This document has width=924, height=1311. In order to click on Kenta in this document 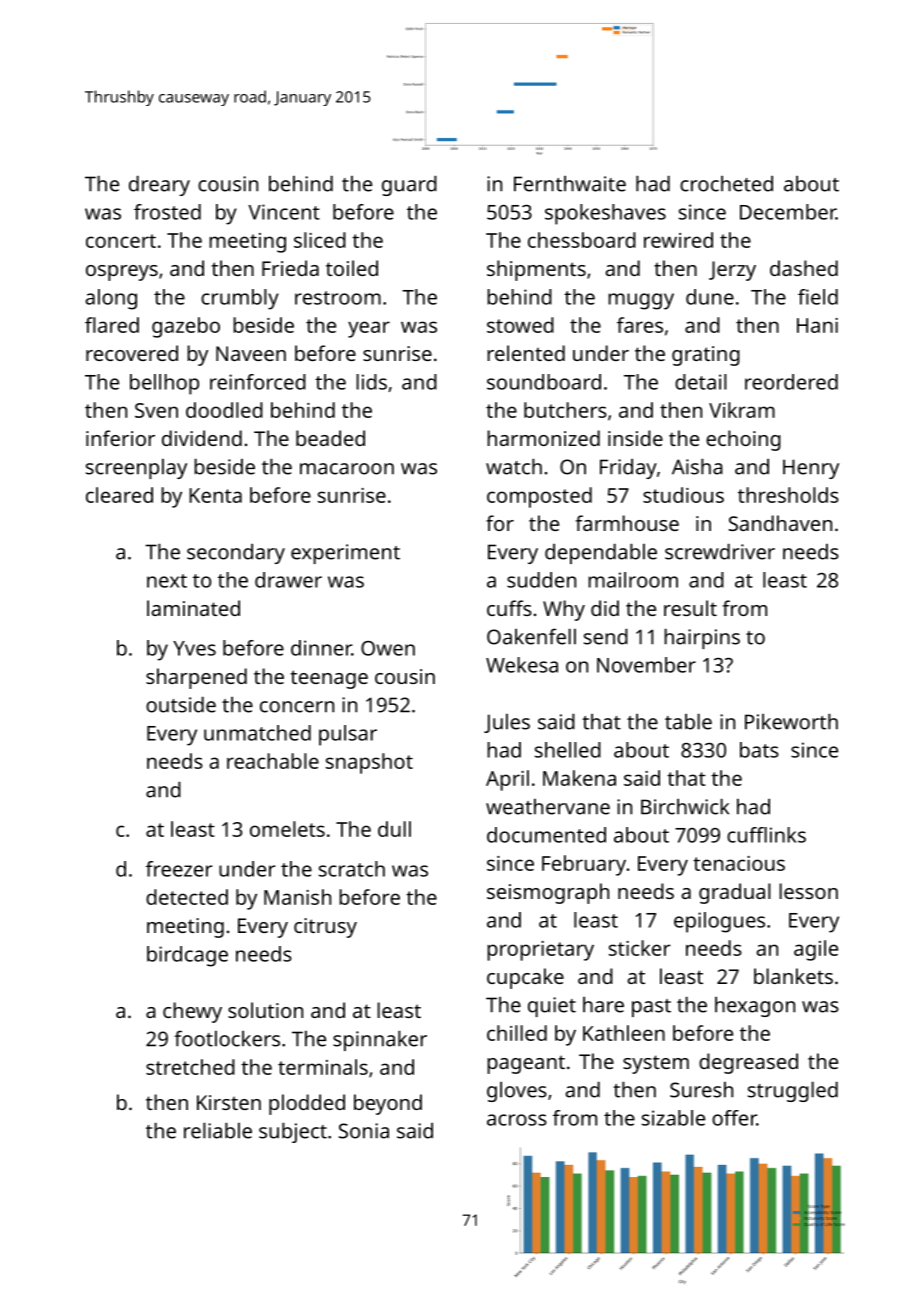, I will do `click(215, 495)`.
